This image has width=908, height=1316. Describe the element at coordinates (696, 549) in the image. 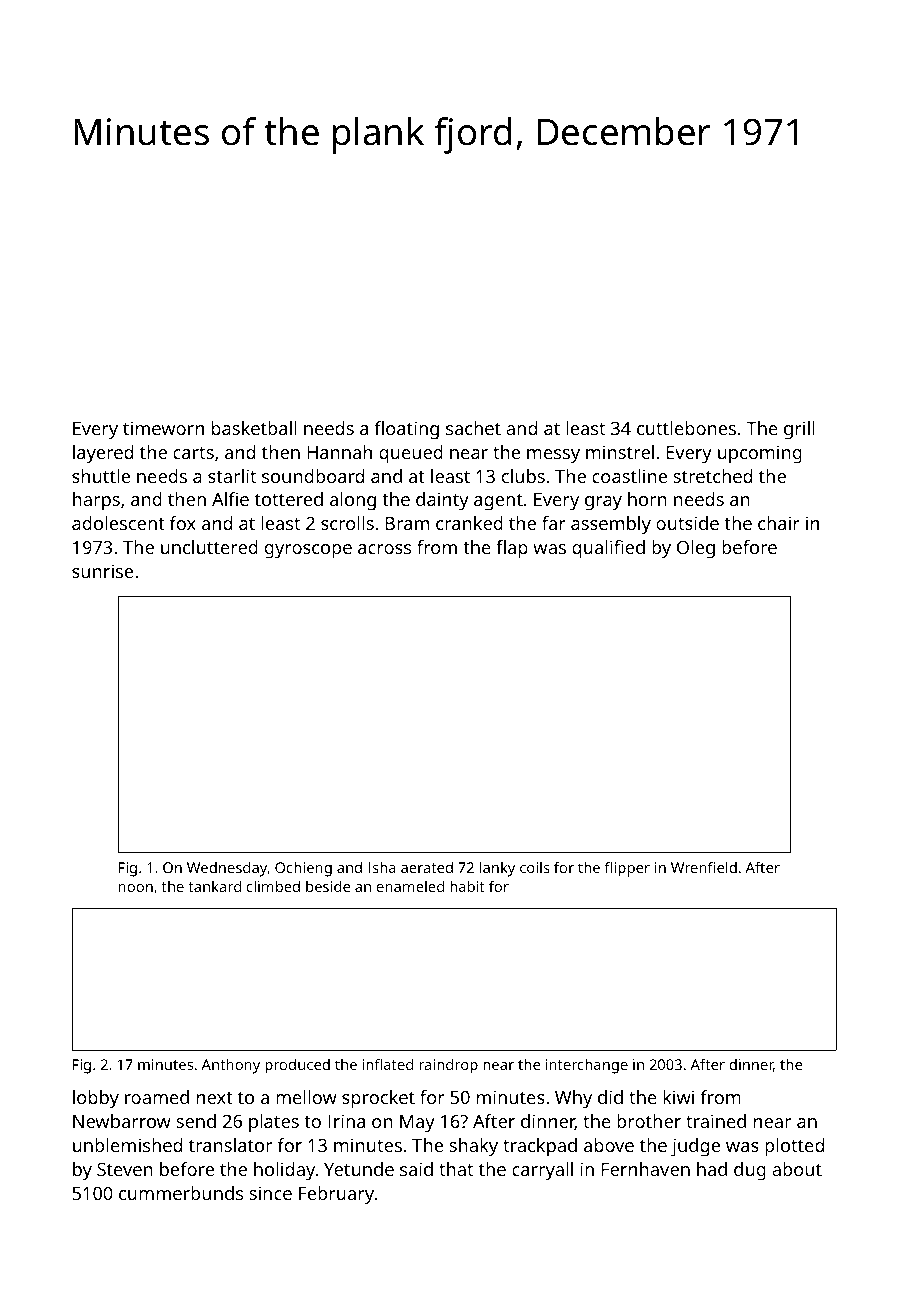

I see `Oleg` at that location.
